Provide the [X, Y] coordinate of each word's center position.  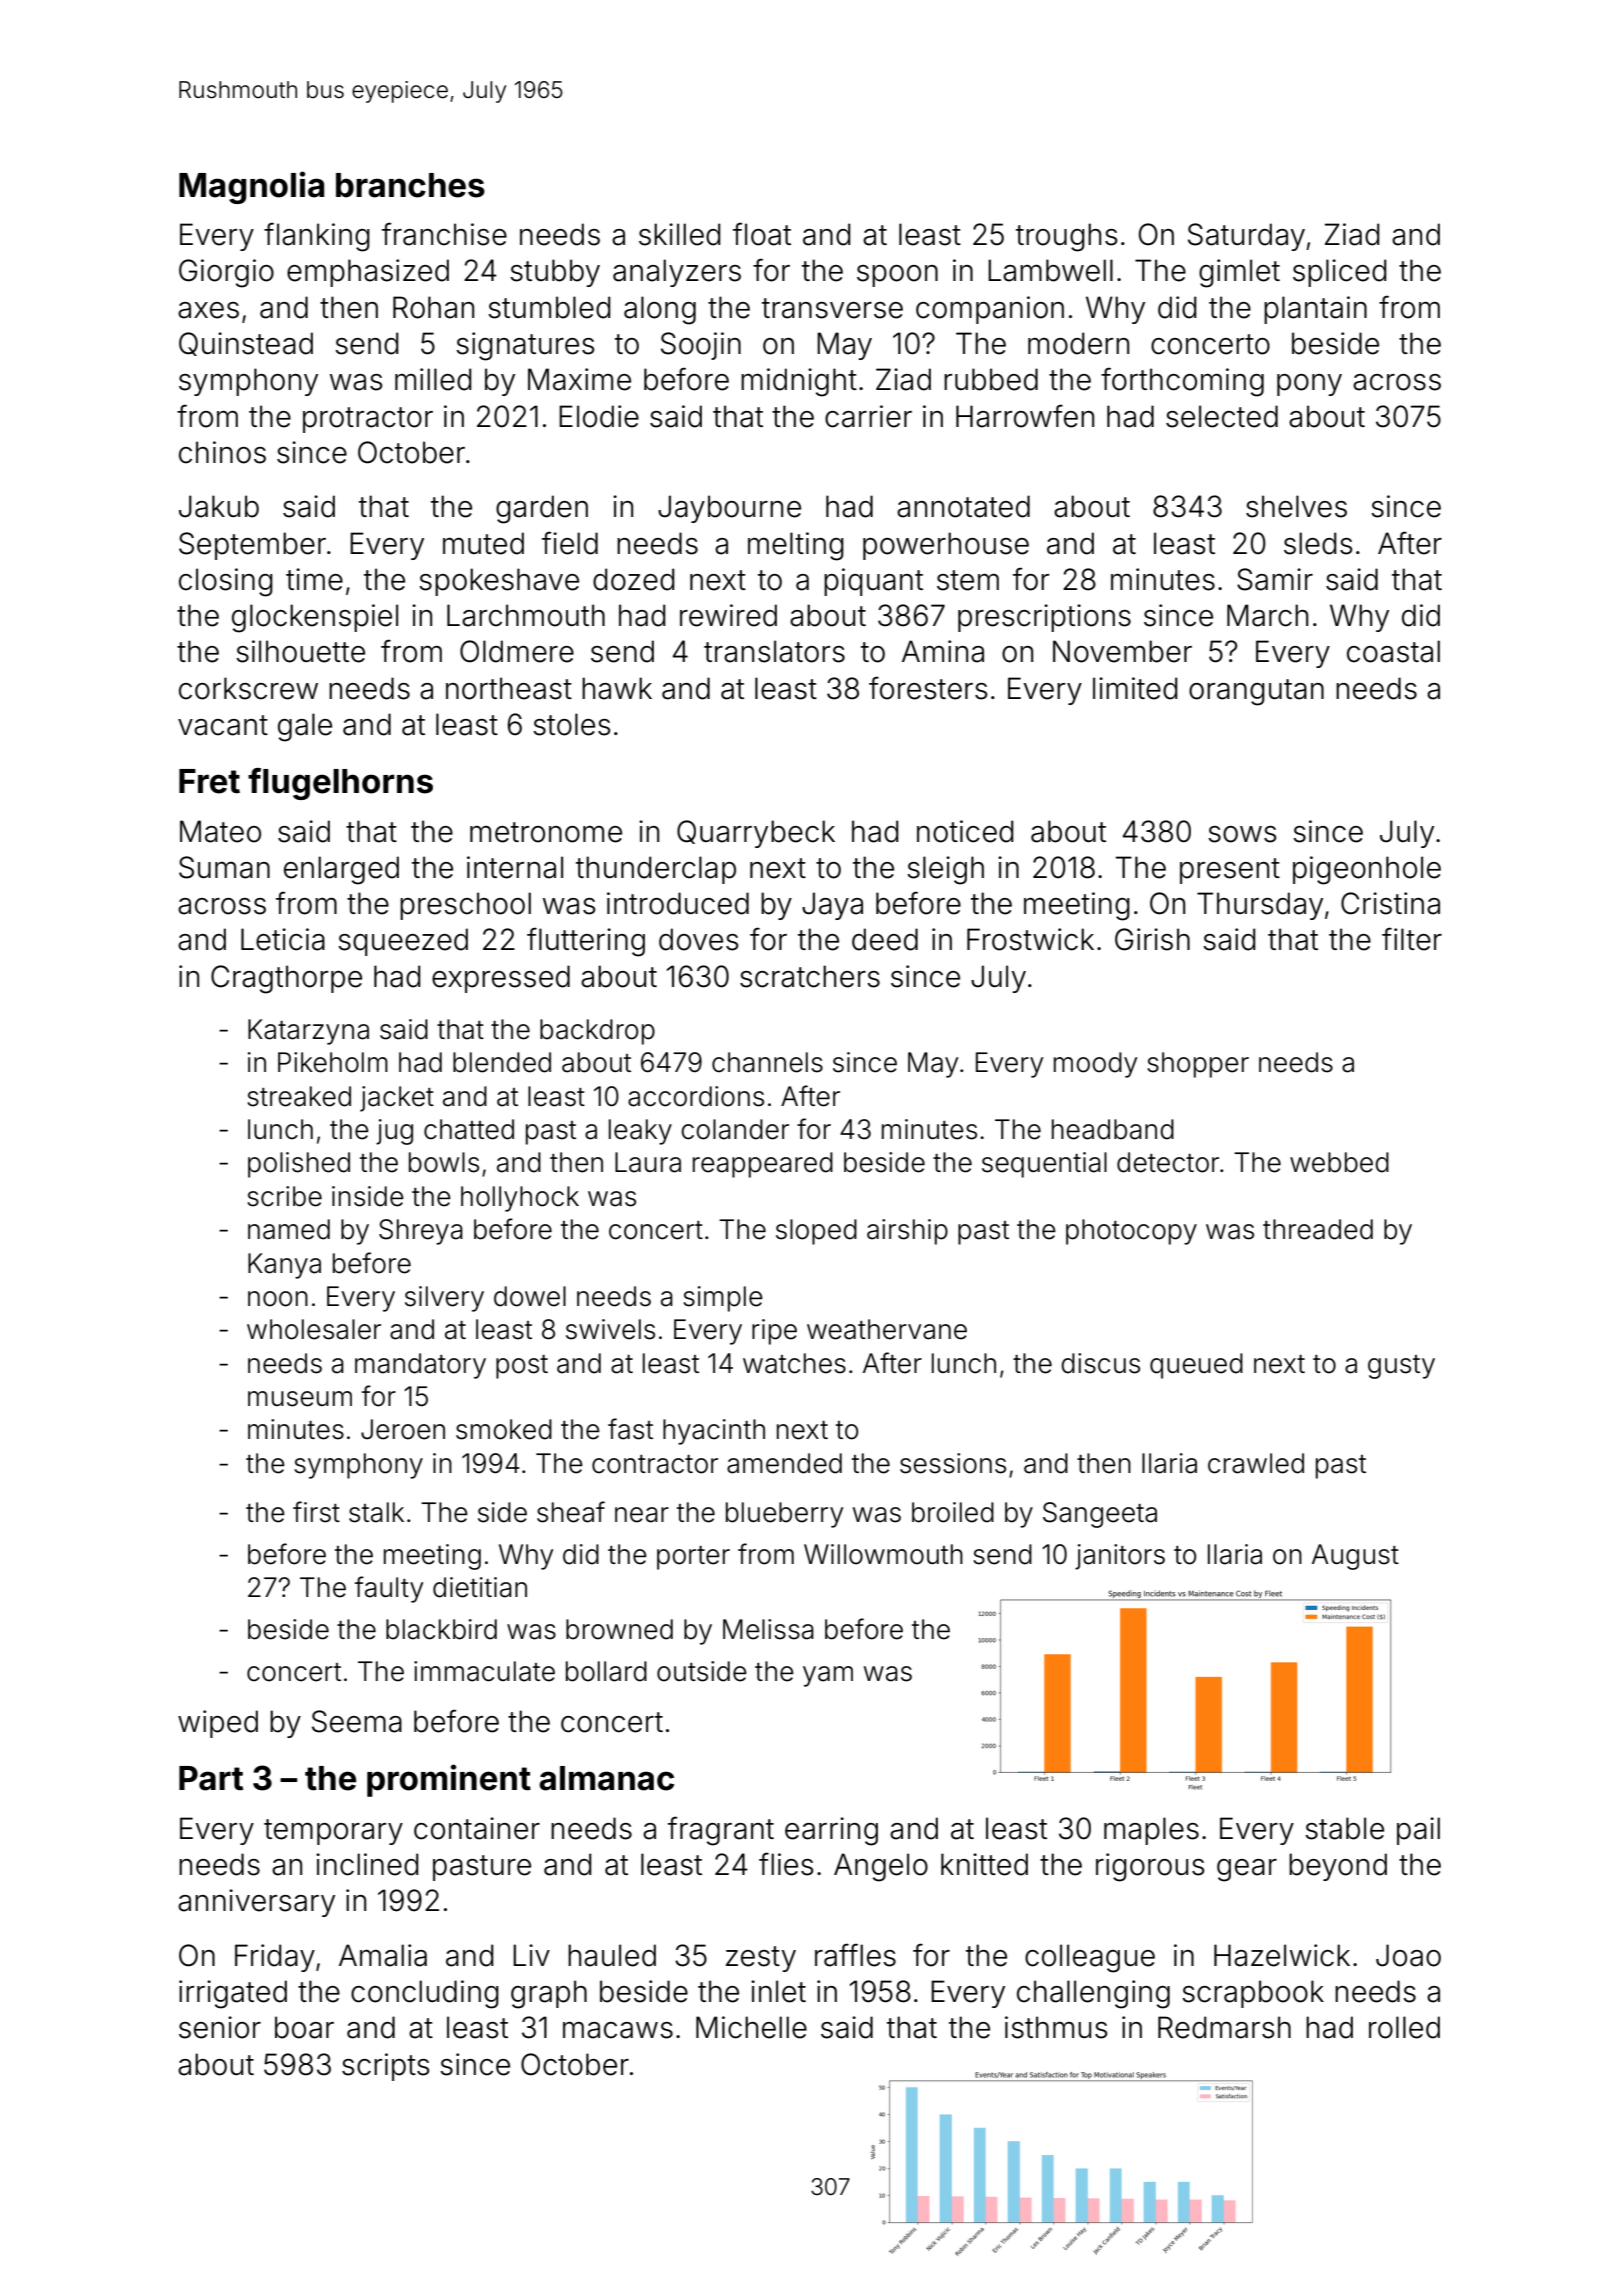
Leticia [283, 939]
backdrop [597, 1032]
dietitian [480, 1587]
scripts [385, 2067]
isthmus [1056, 2027]
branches [410, 185]
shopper [1198, 1065]
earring [831, 1831]
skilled [680, 234]
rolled [1404, 2027]
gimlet [1239, 273]
